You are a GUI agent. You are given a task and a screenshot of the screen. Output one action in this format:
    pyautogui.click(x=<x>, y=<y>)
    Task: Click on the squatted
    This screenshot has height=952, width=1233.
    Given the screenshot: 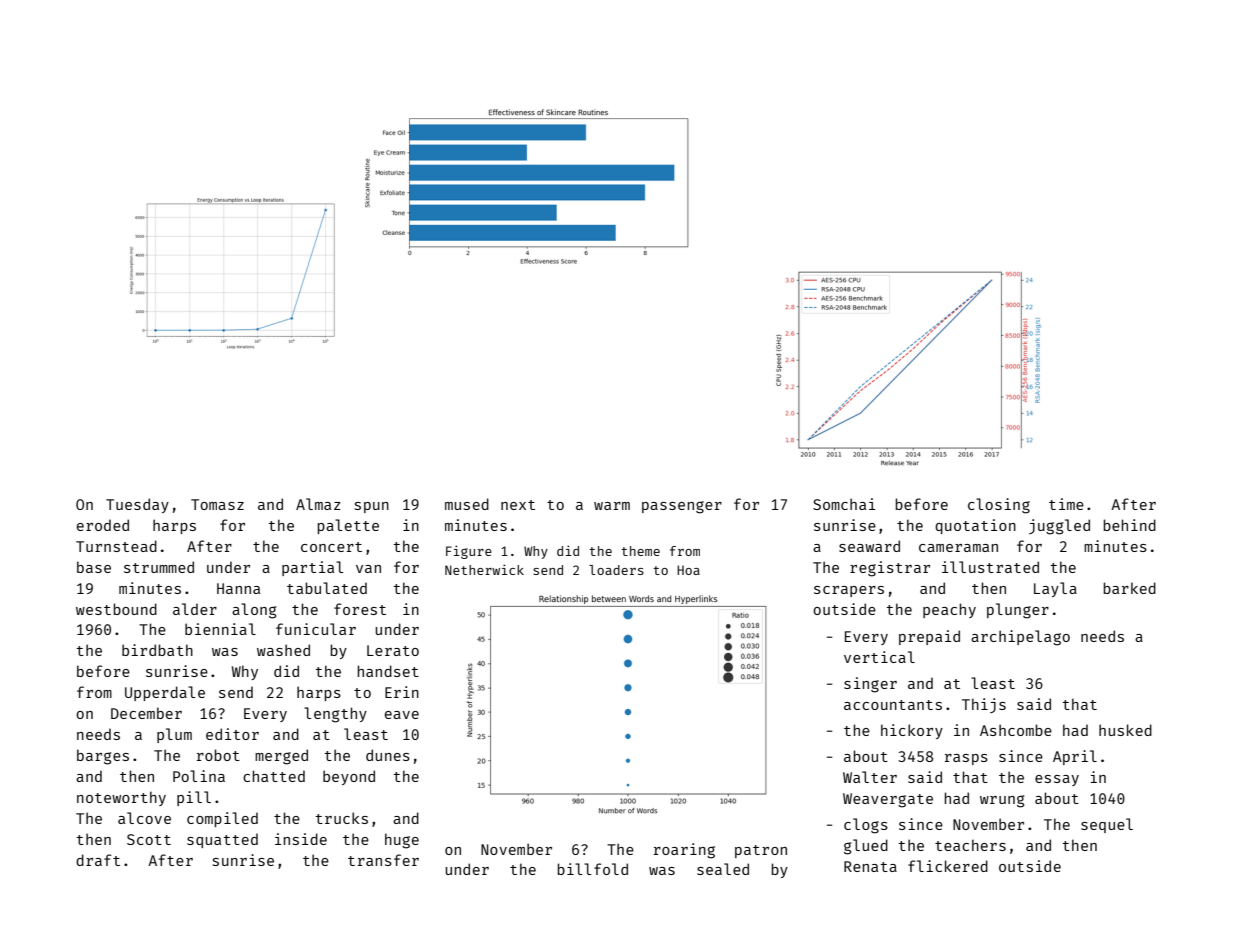 What is the action you would take?
    pyautogui.click(x=222, y=840)
